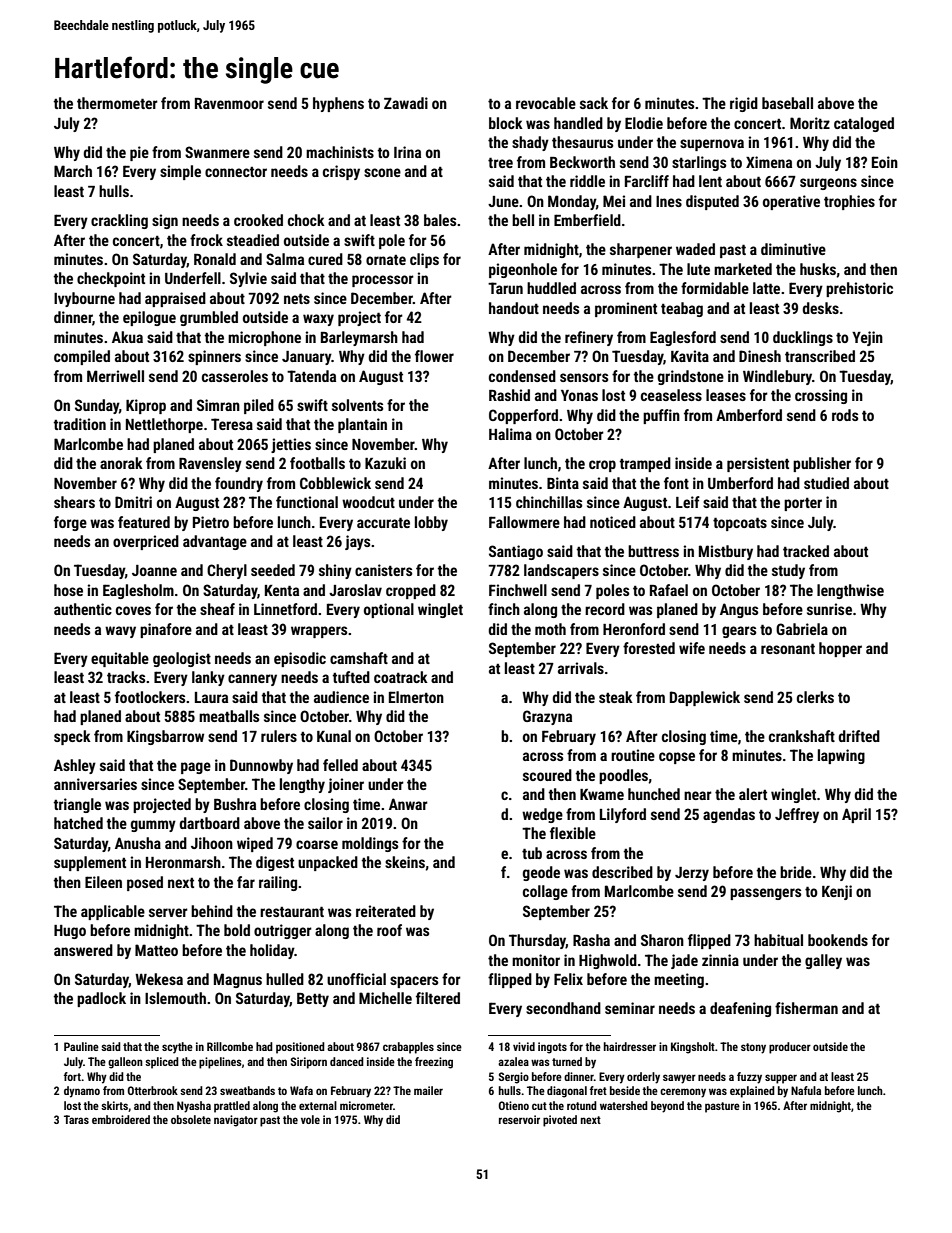 The height and width of the image is (1233, 952). What do you see at coordinates (541, 873) in the image?
I see `geode` at bounding box center [541, 873].
